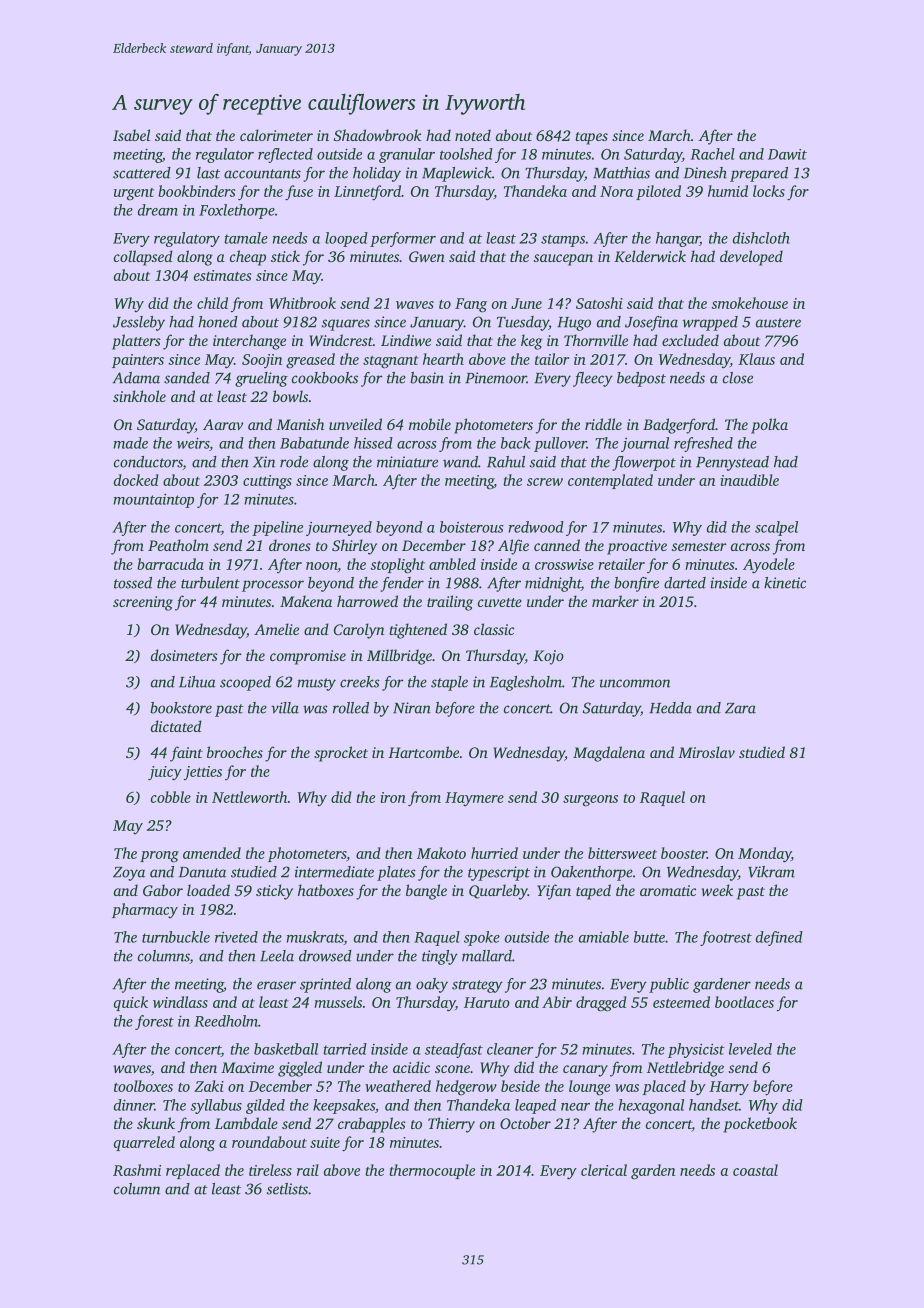 The image size is (924, 1308). What do you see at coordinates (139, 396) in the image?
I see `sinkhole` at bounding box center [139, 396].
